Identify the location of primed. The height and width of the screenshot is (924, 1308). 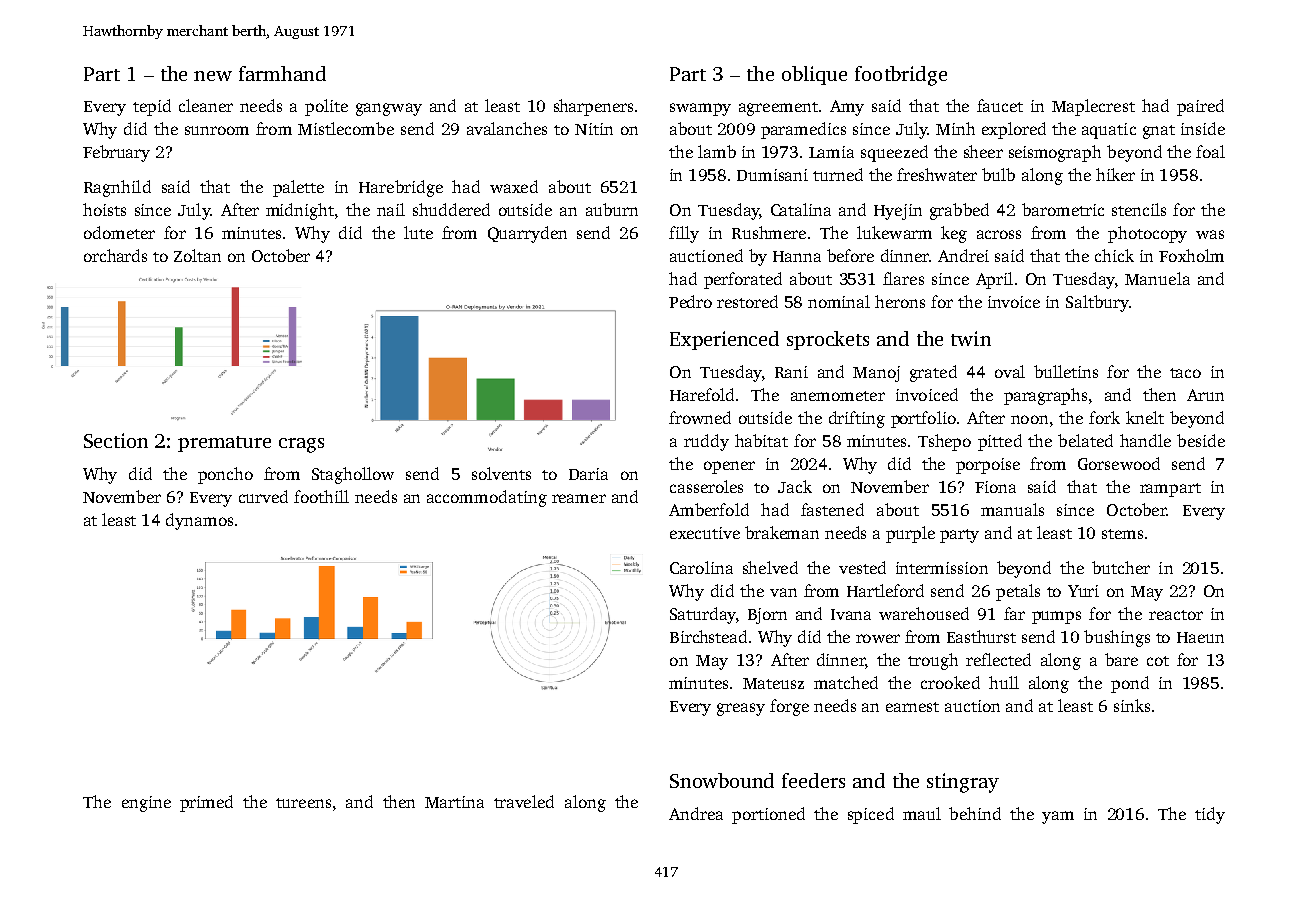
(206, 803).
